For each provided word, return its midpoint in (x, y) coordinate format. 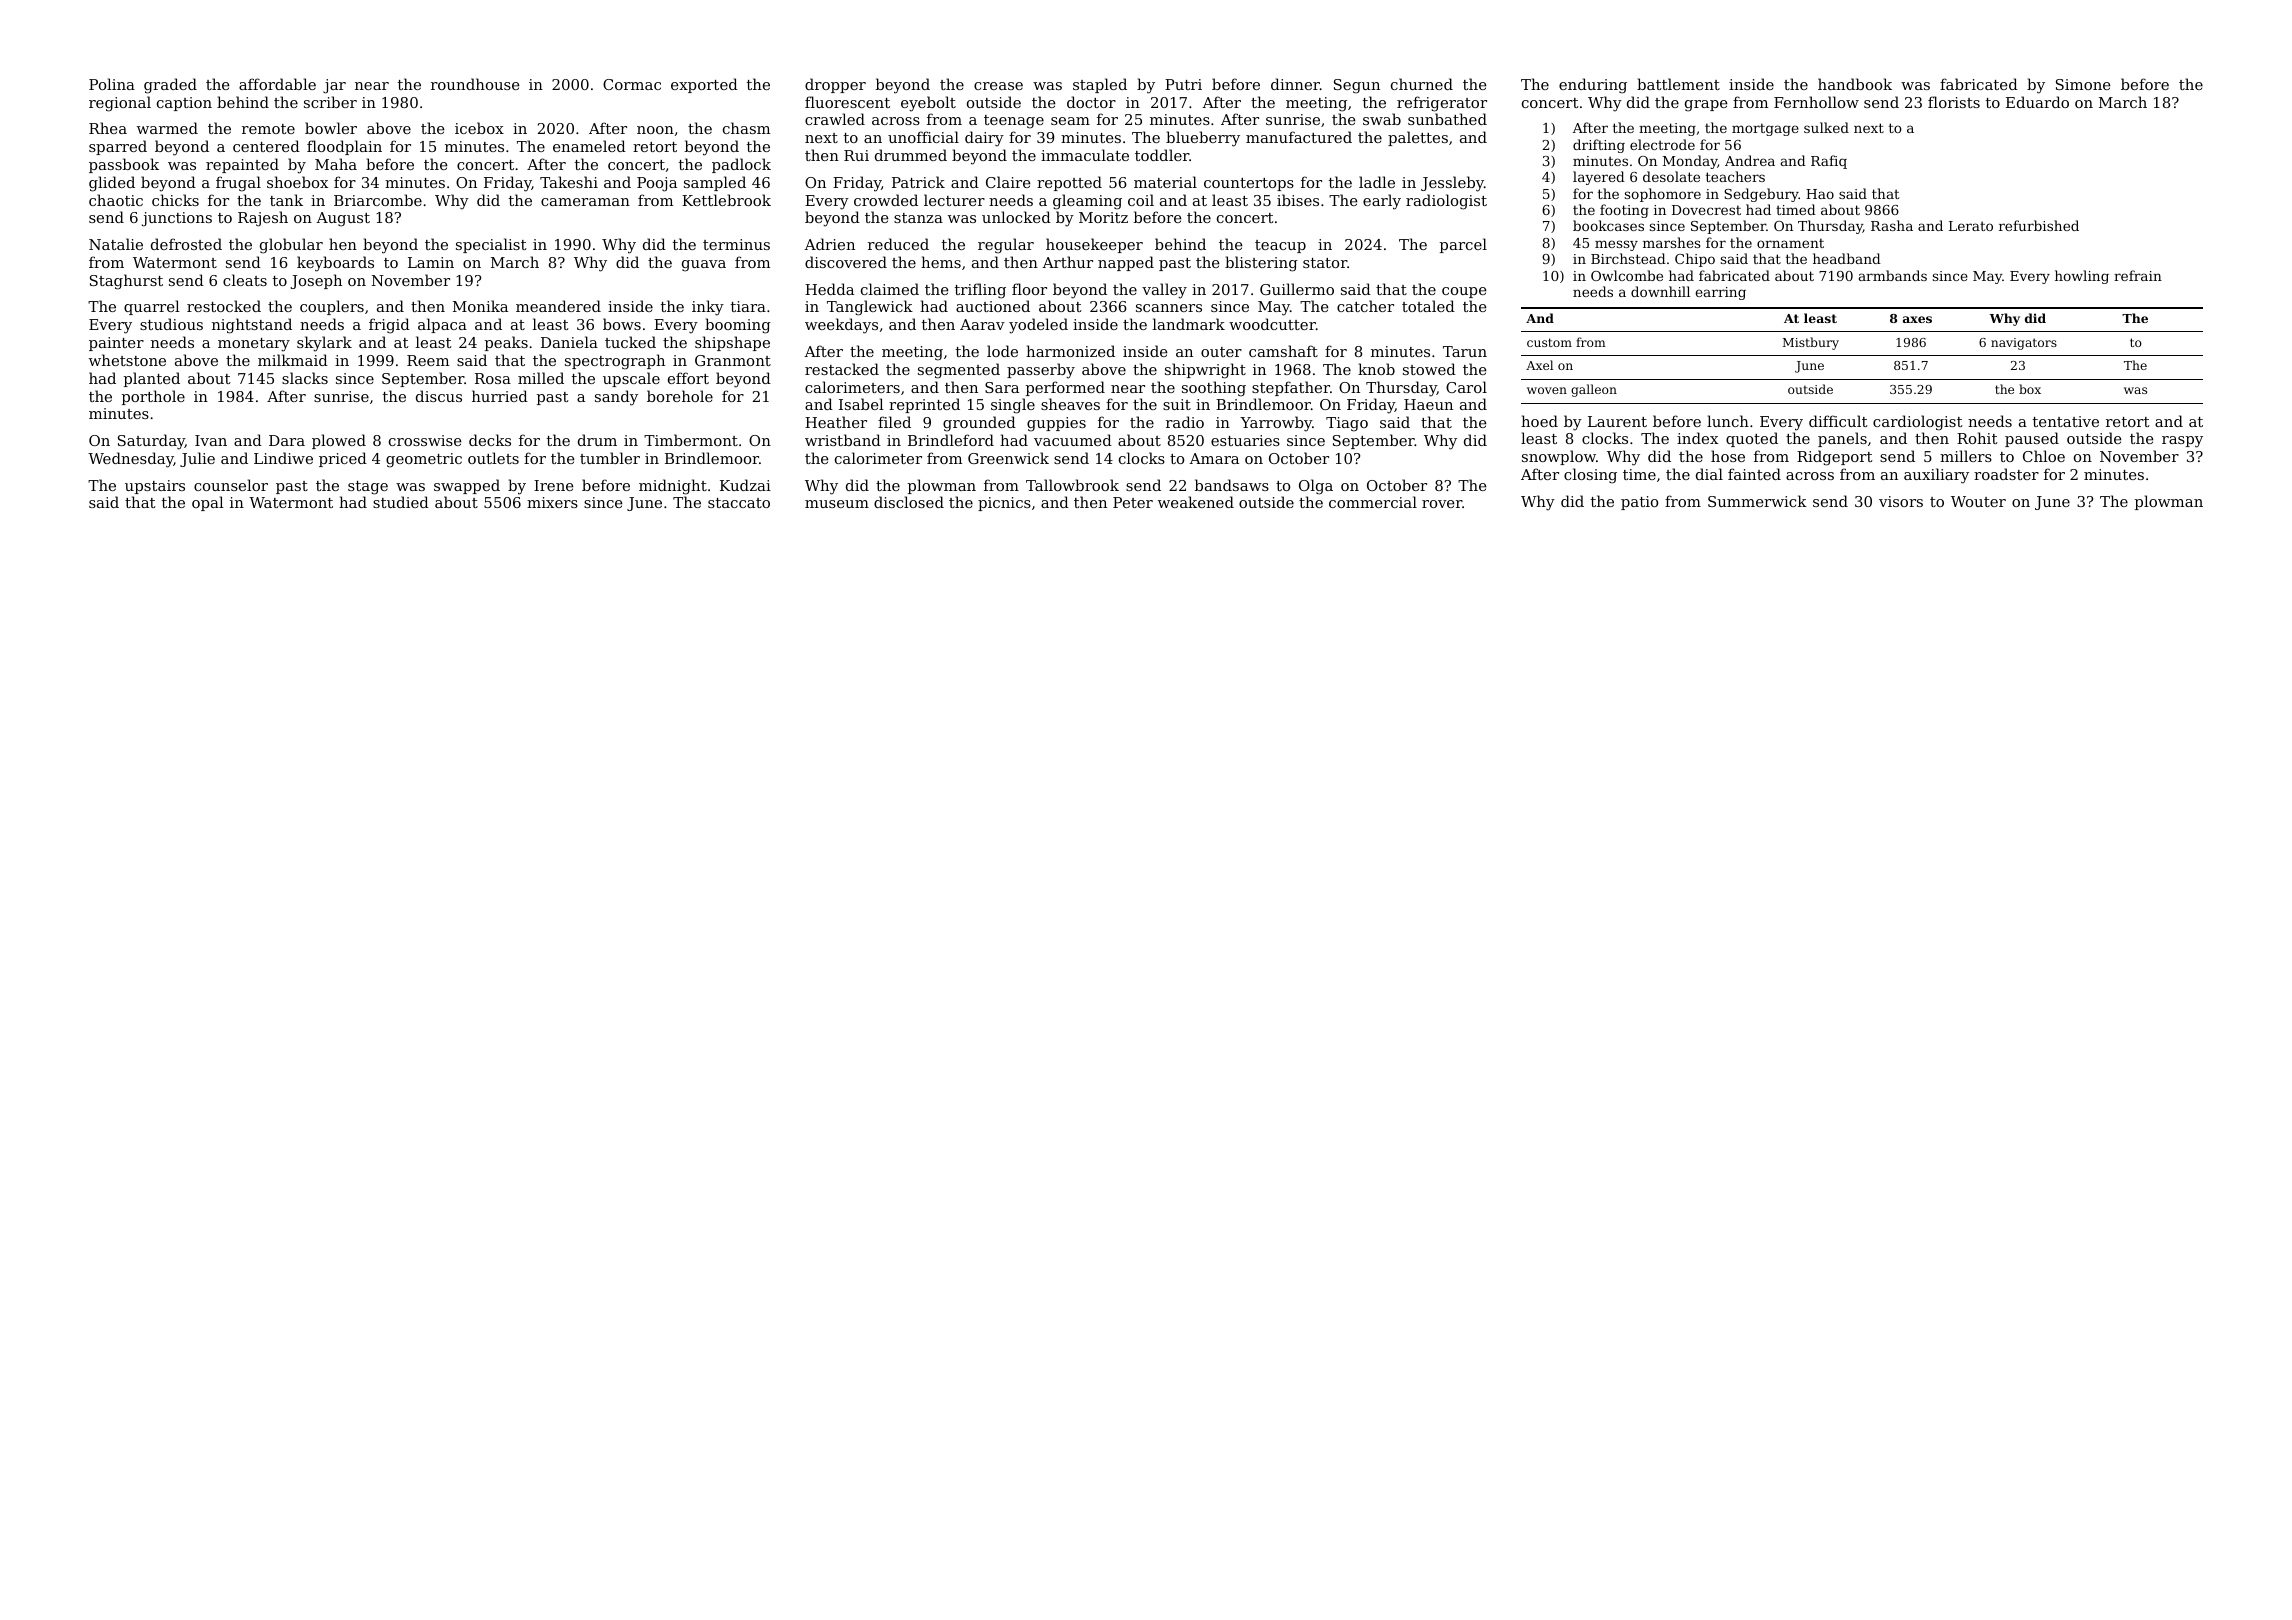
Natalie (116, 244)
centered (266, 146)
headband (1847, 258)
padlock (741, 165)
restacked (842, 369)
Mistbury (1811, 343)
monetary (254, 345)
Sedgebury (1761, 195)
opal (208, 503)
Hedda (829, 289)
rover (1442, 504)
